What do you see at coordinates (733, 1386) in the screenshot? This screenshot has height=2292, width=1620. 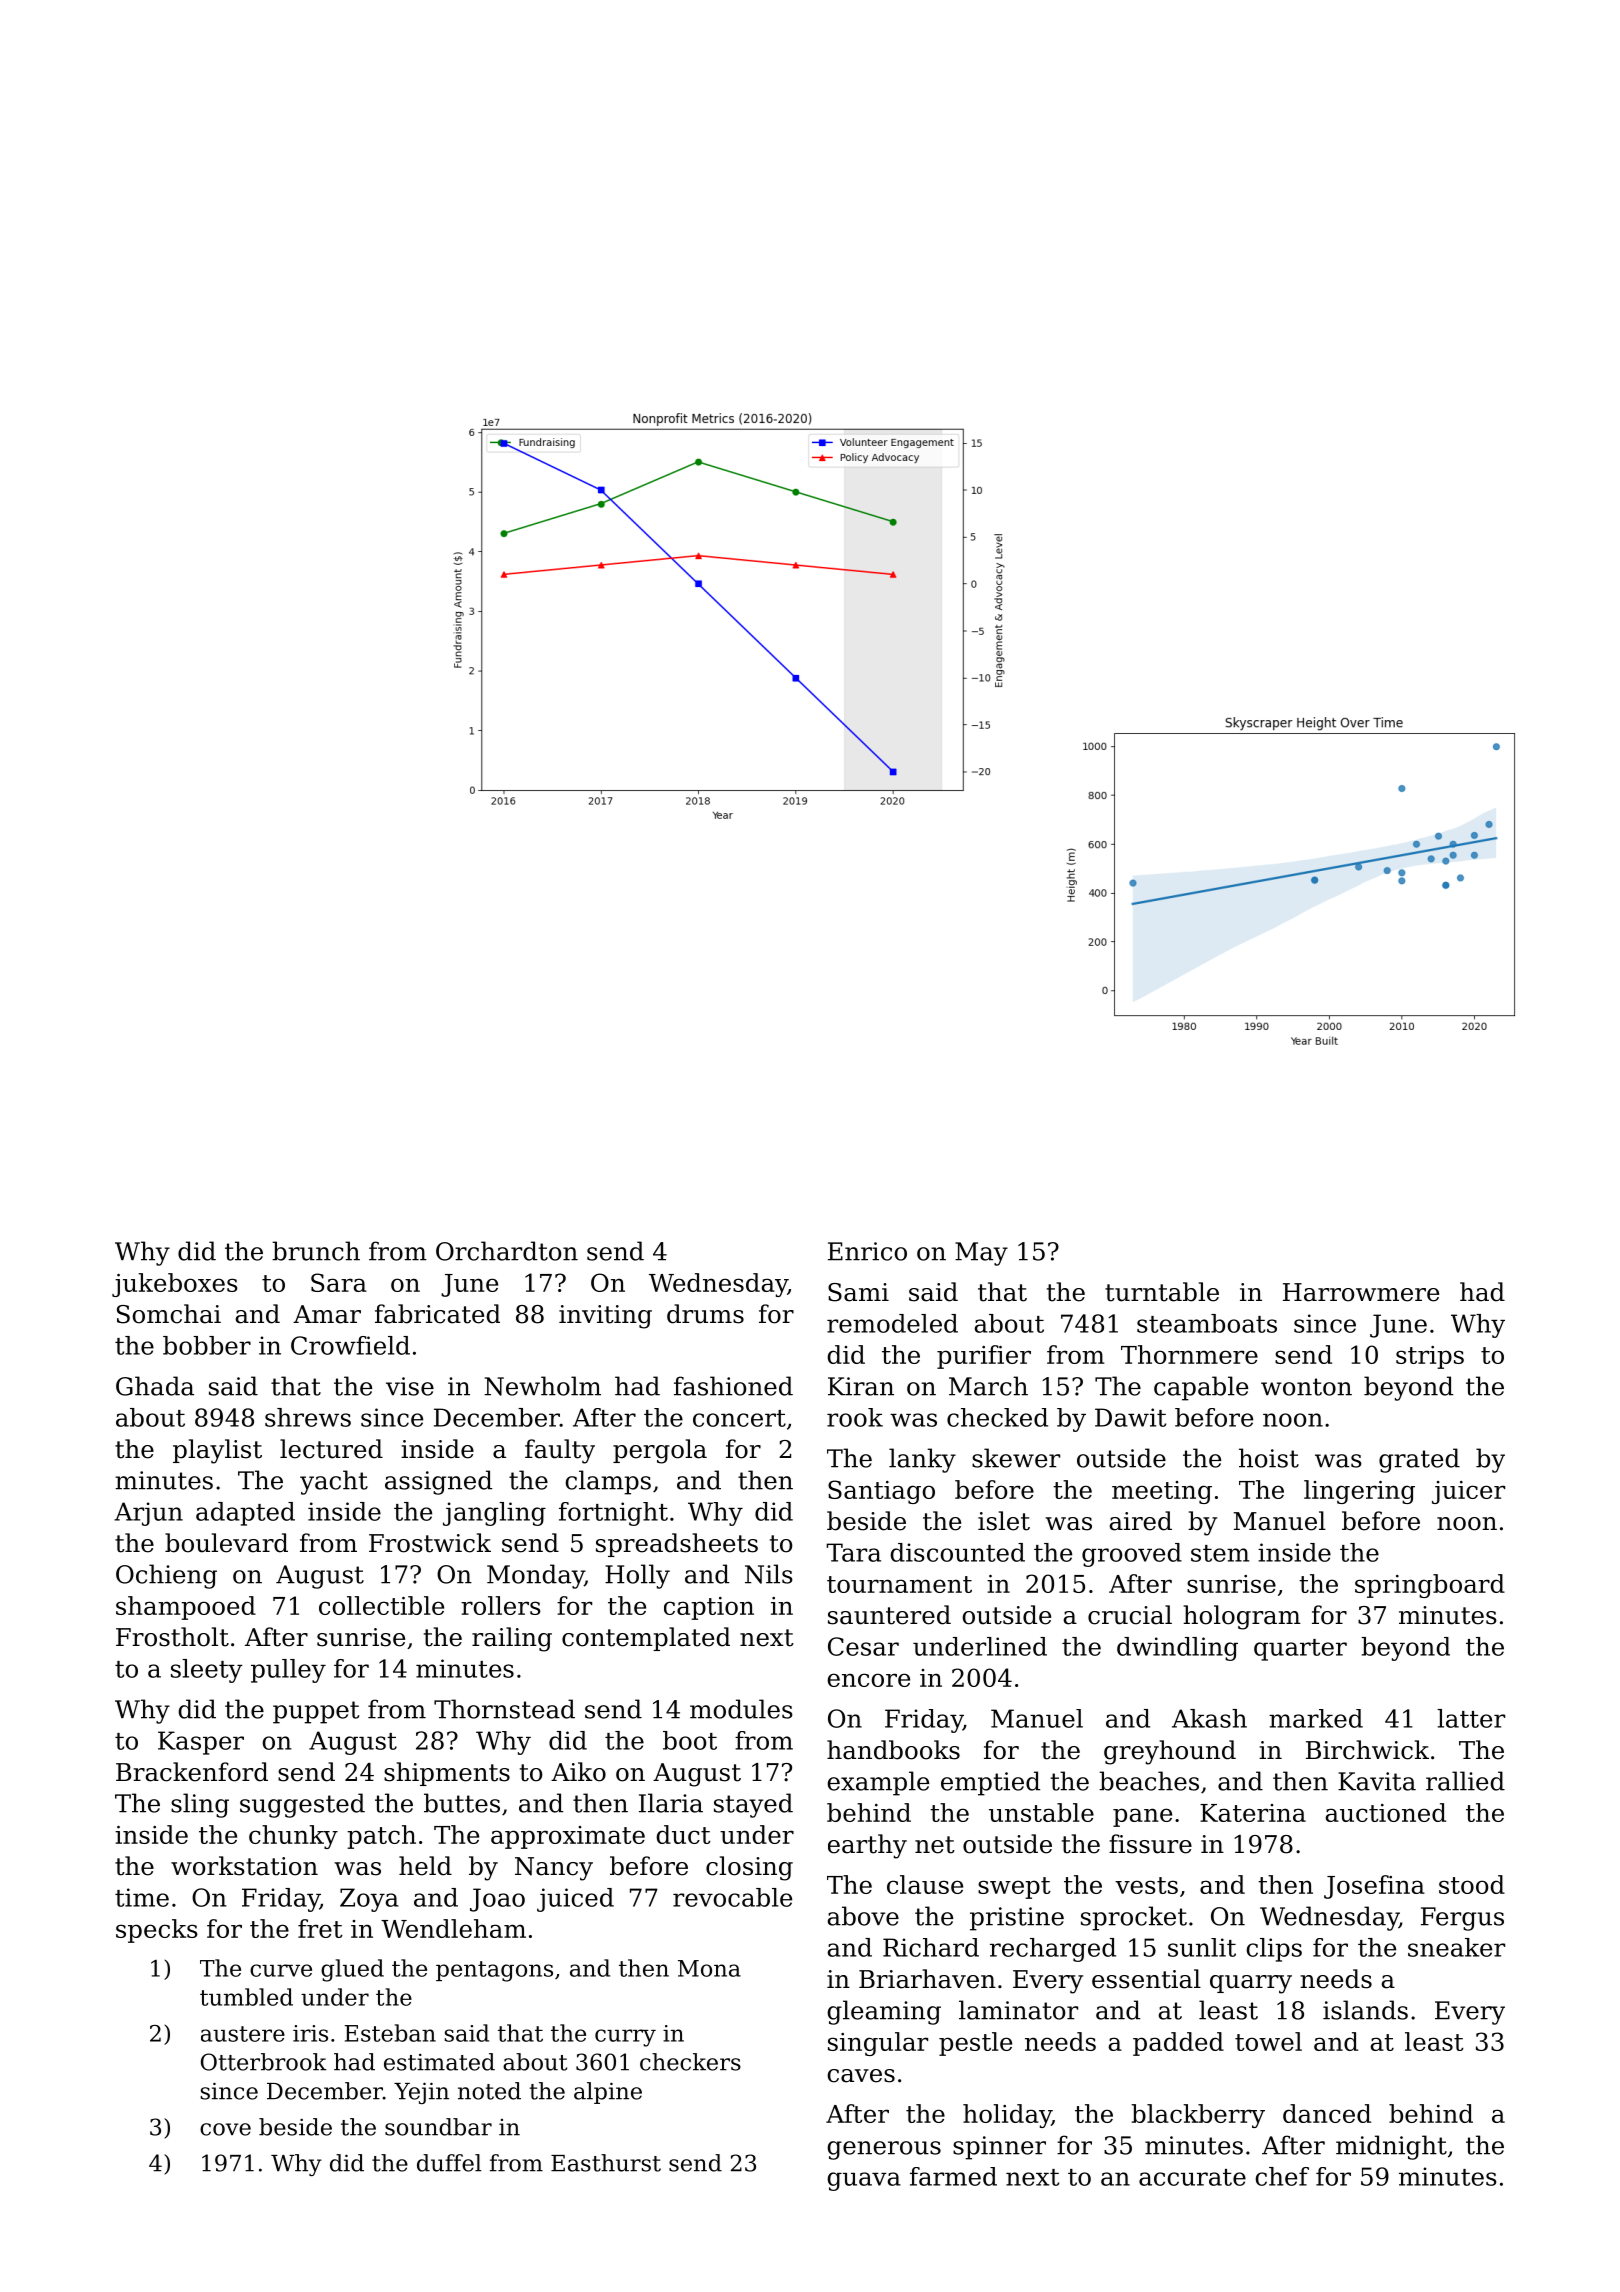 I see `fashioned` at bounding box center [733, 1386].
